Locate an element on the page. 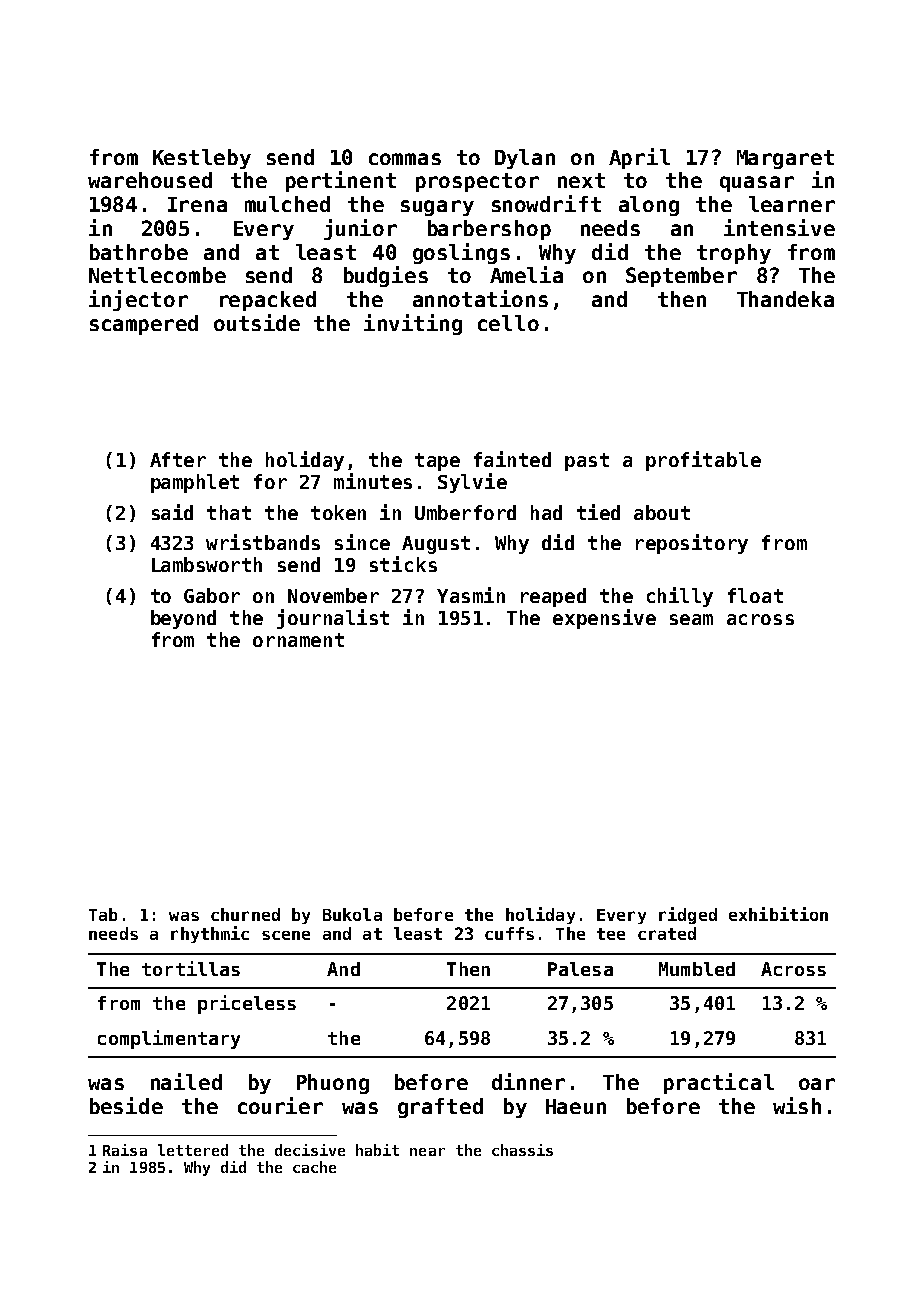 The image size is (924, 1314). that is located at coordinates (229, 512).
